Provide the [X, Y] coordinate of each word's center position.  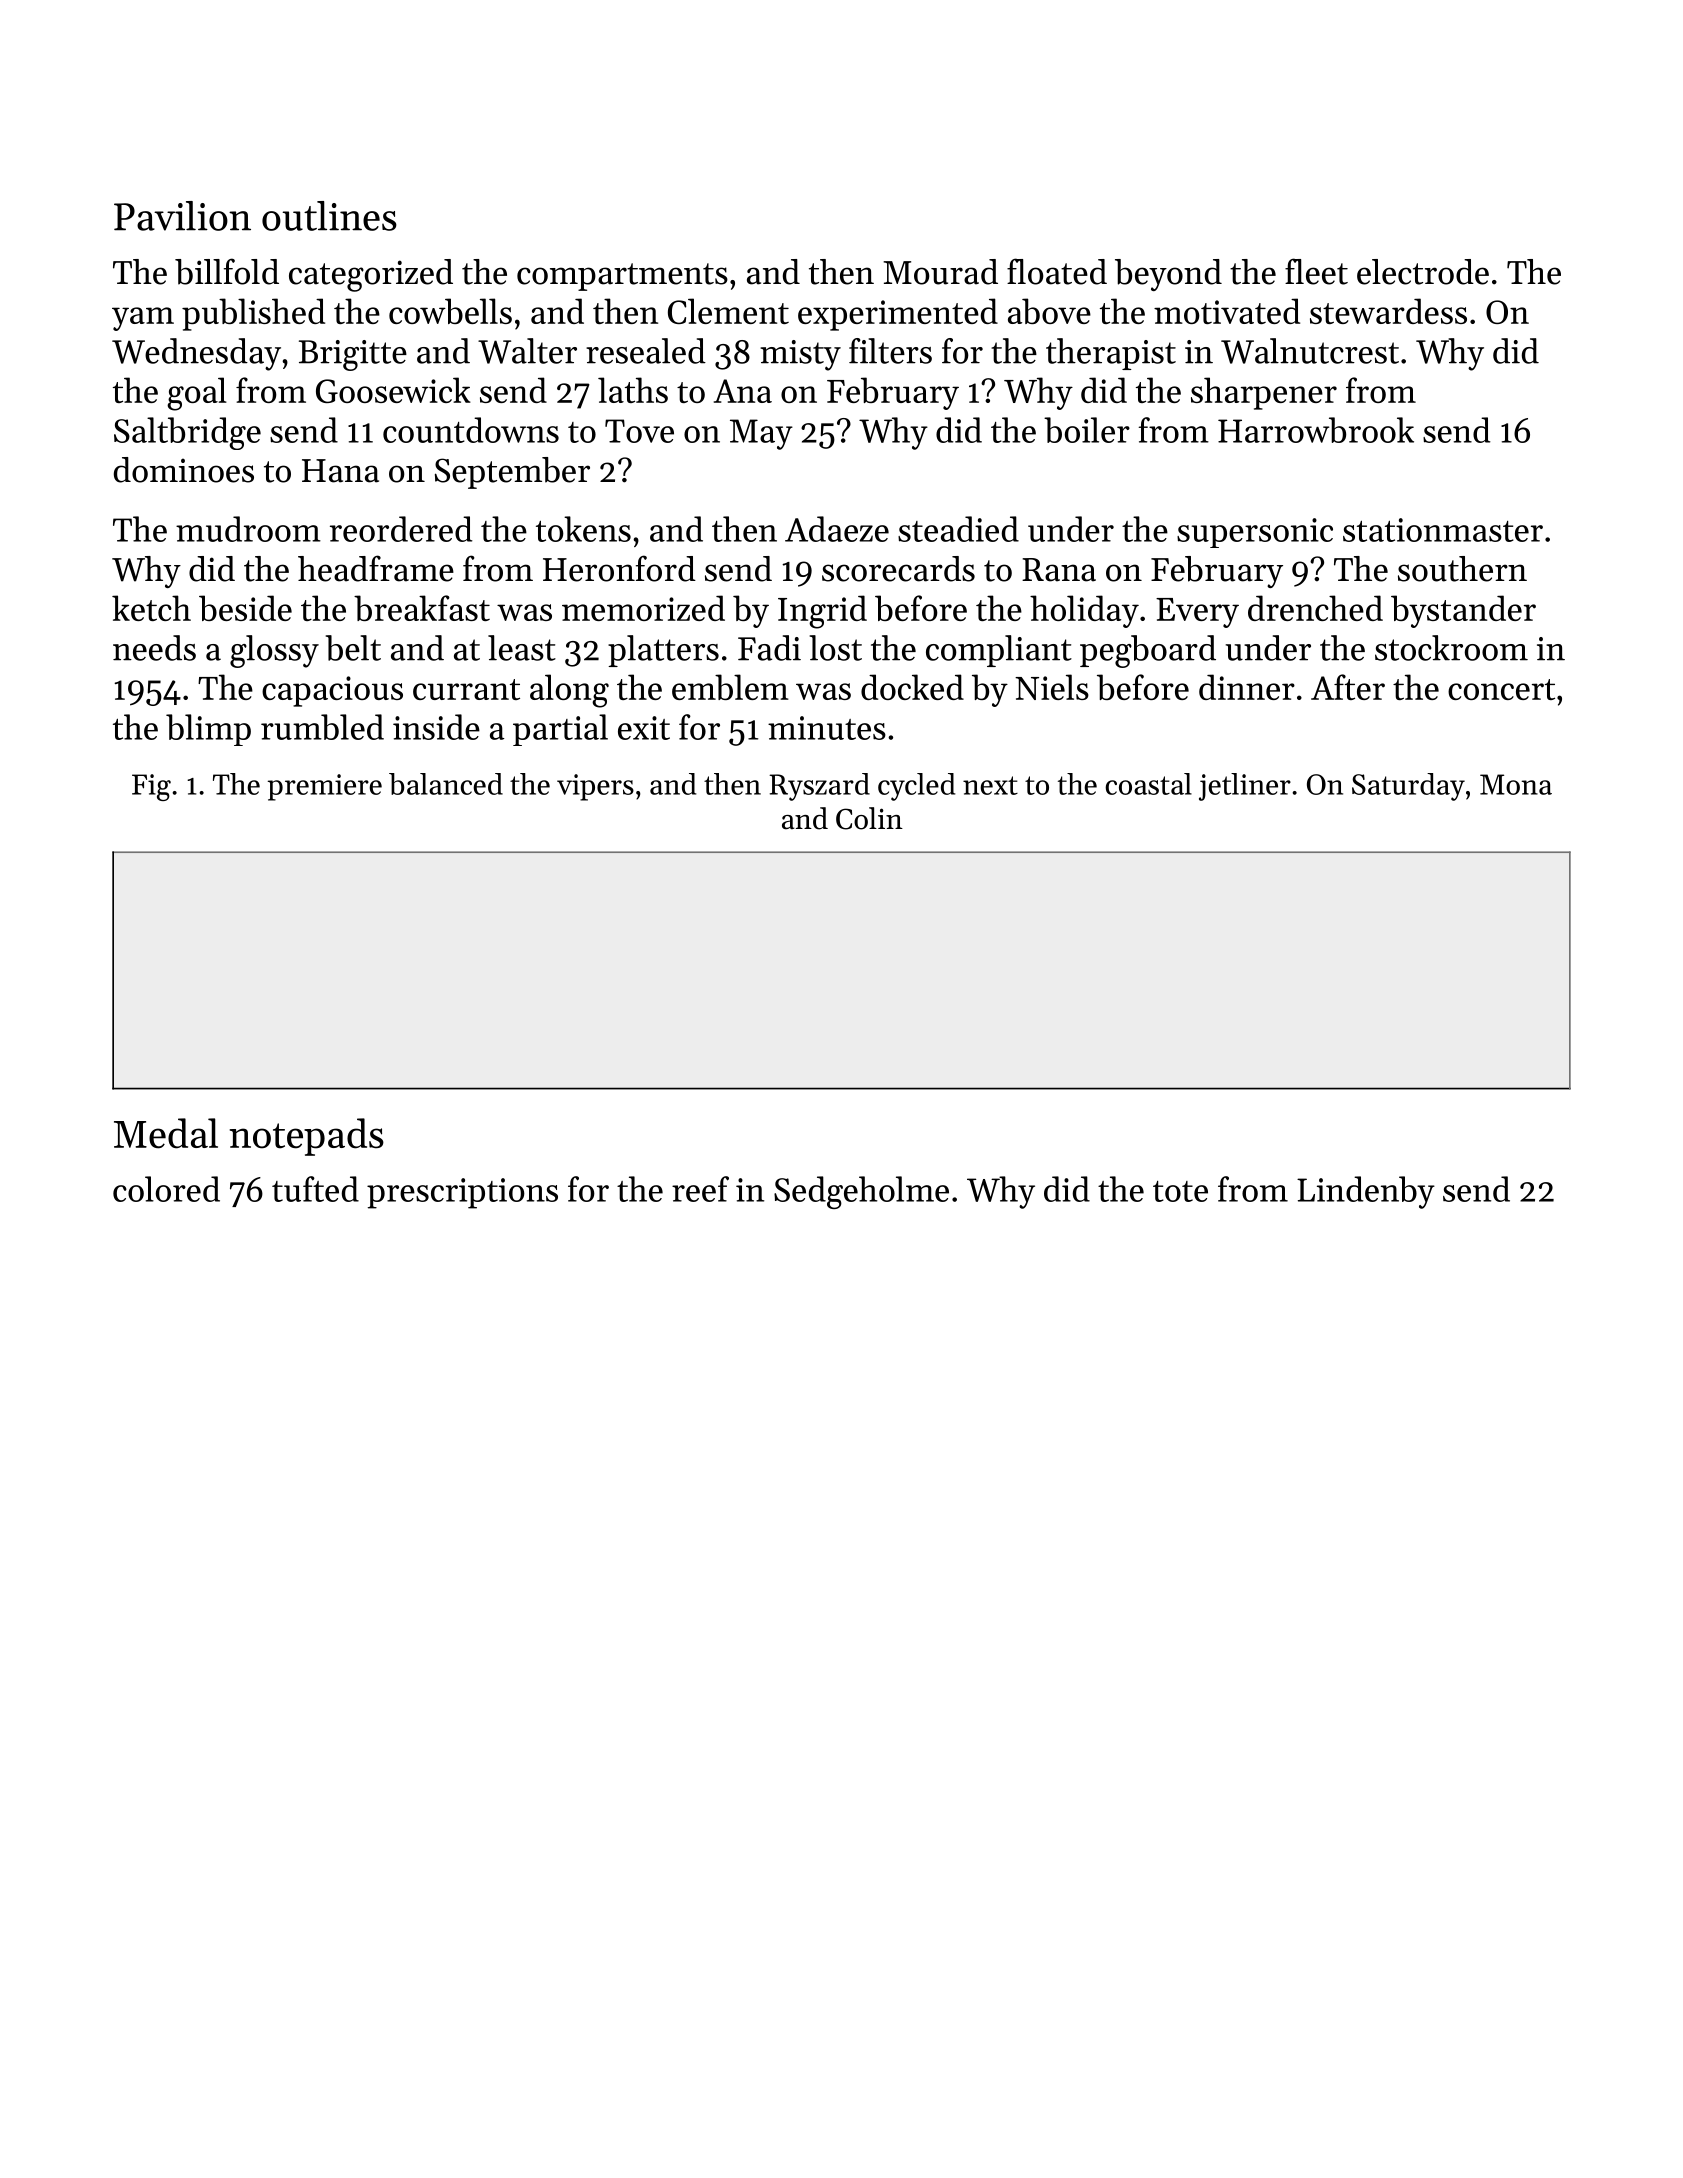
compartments [622, 277]
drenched [1315, 608]
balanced [446, 784]
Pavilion [182, 216]
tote [1180, 1191]
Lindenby [1366, 1192]
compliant [999, 651]
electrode [1423, 272]
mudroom [248, 529]
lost [836, 648]
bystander [1463, 611]
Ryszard [819, 787]
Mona [1516, 784]
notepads [307, 1137]
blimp [208, 730]
